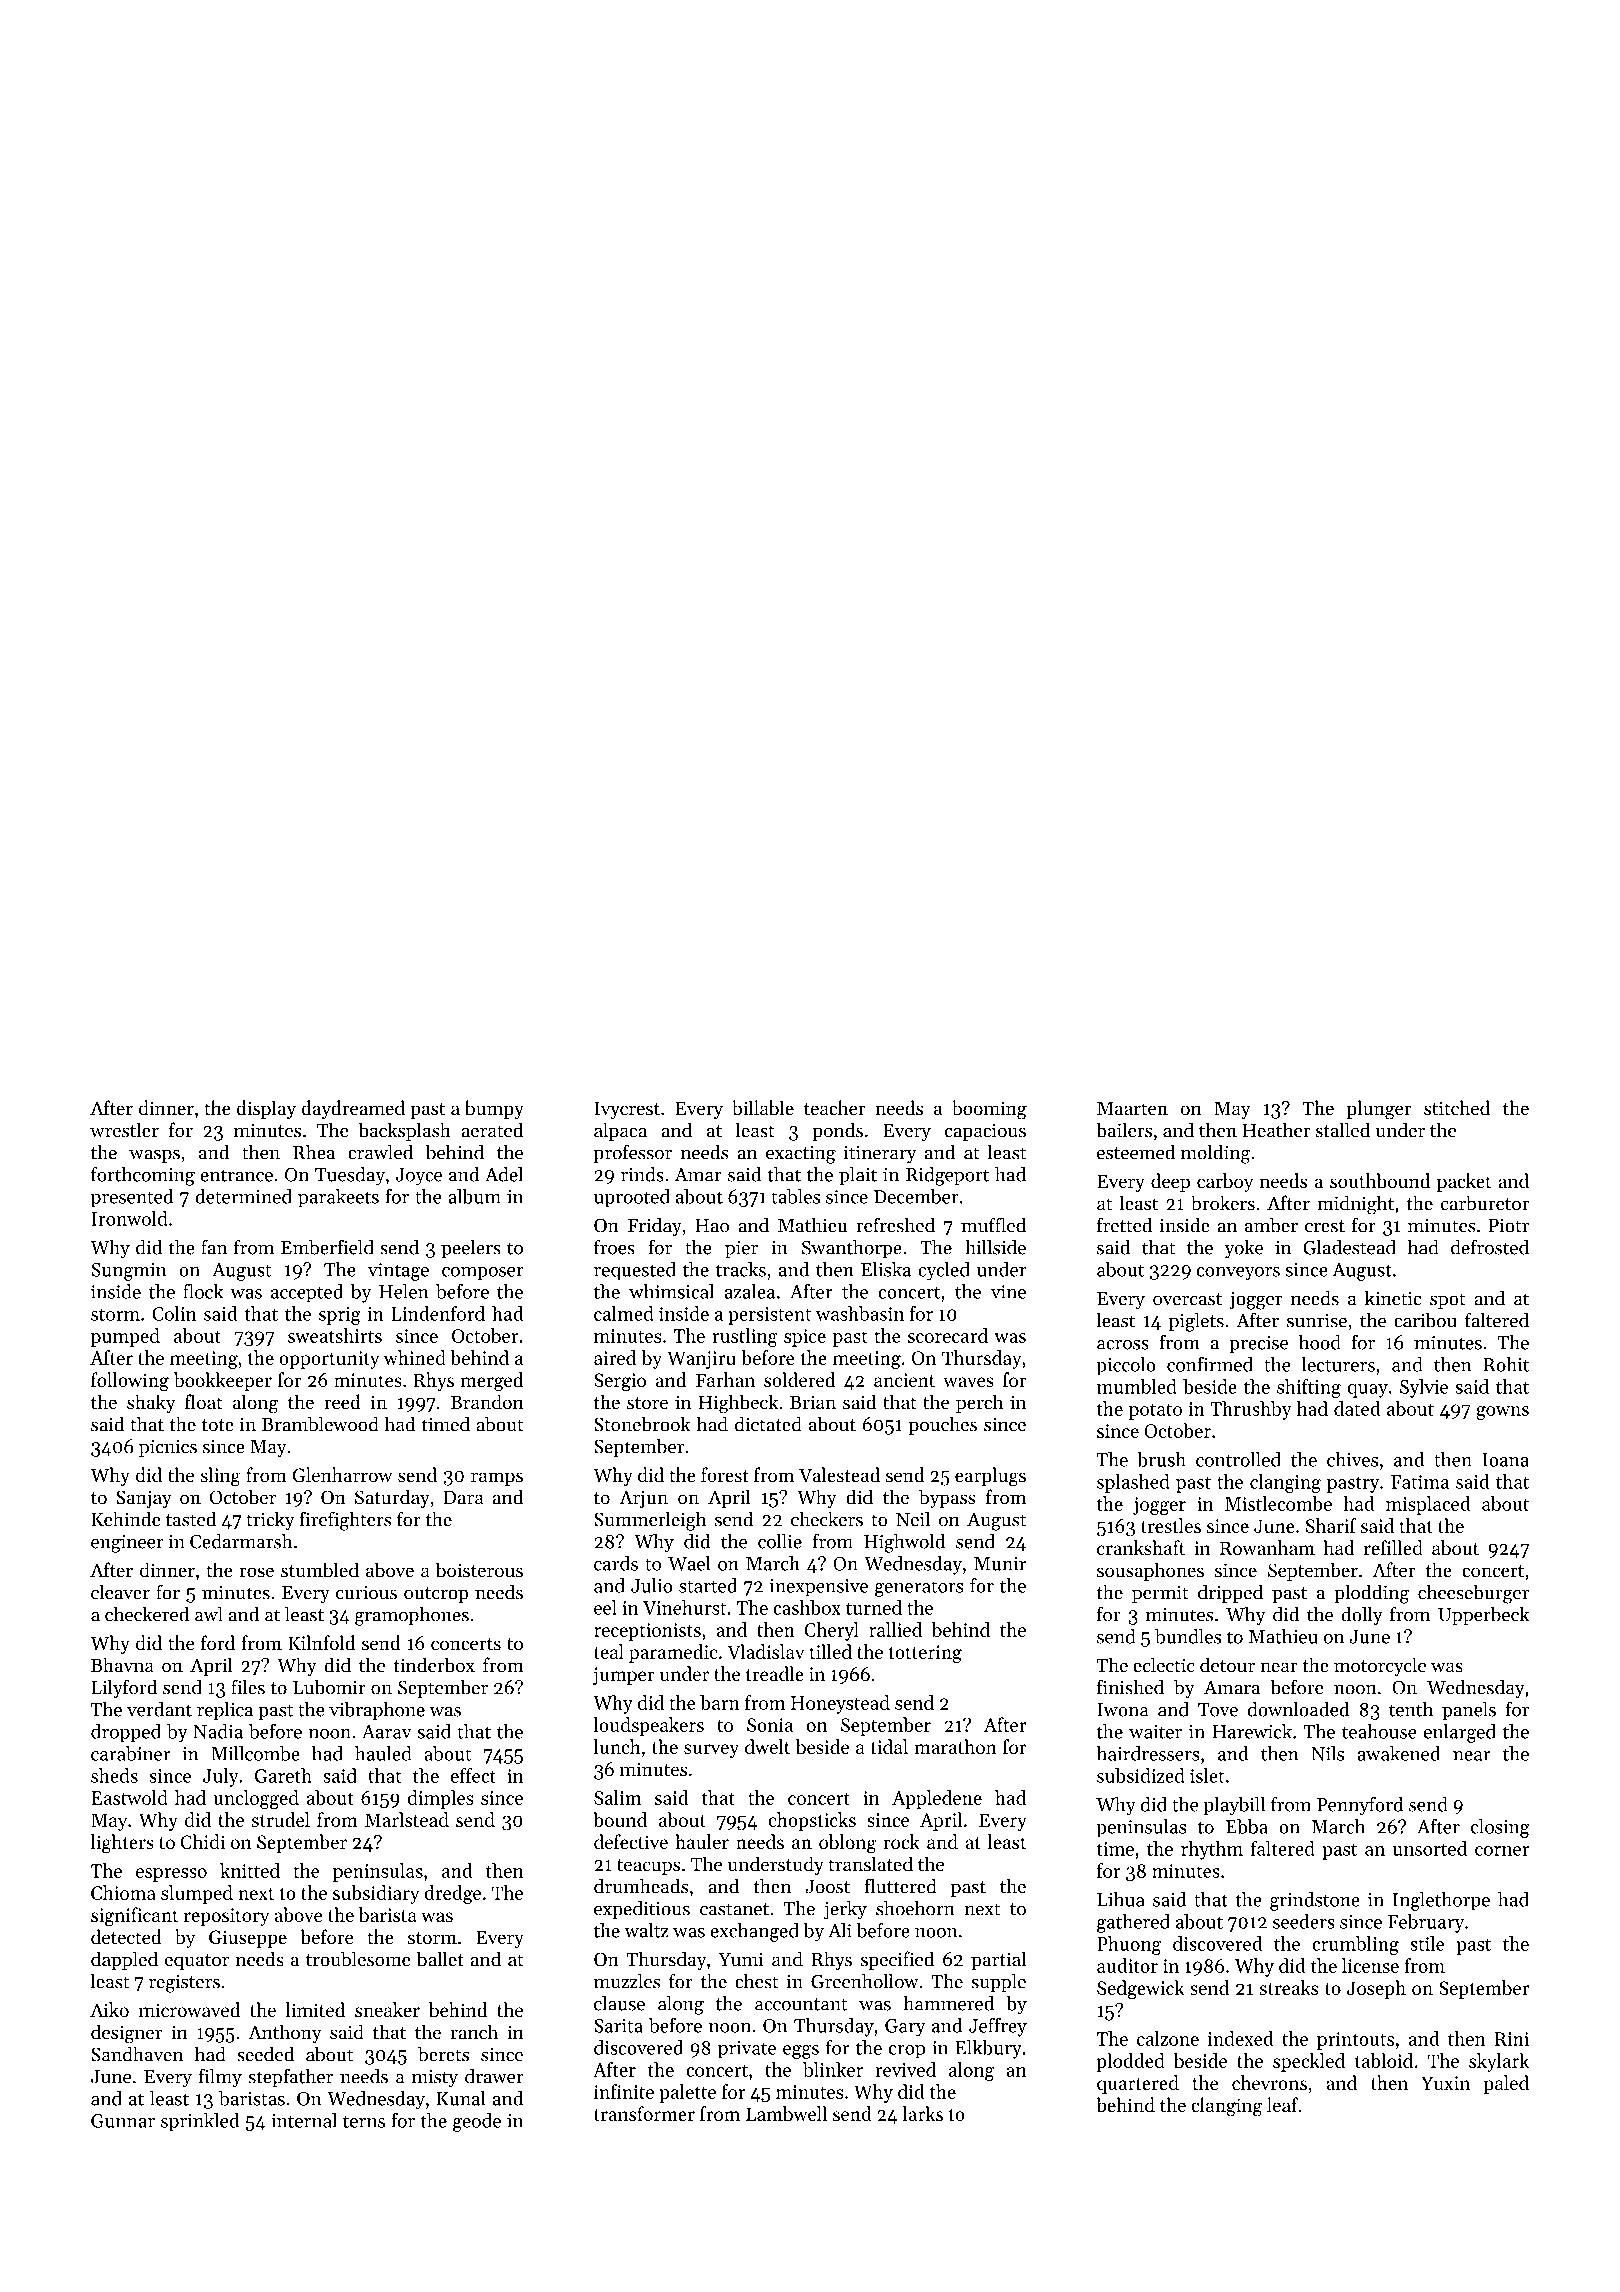  I want to click on fan, so click(214, 1247).
